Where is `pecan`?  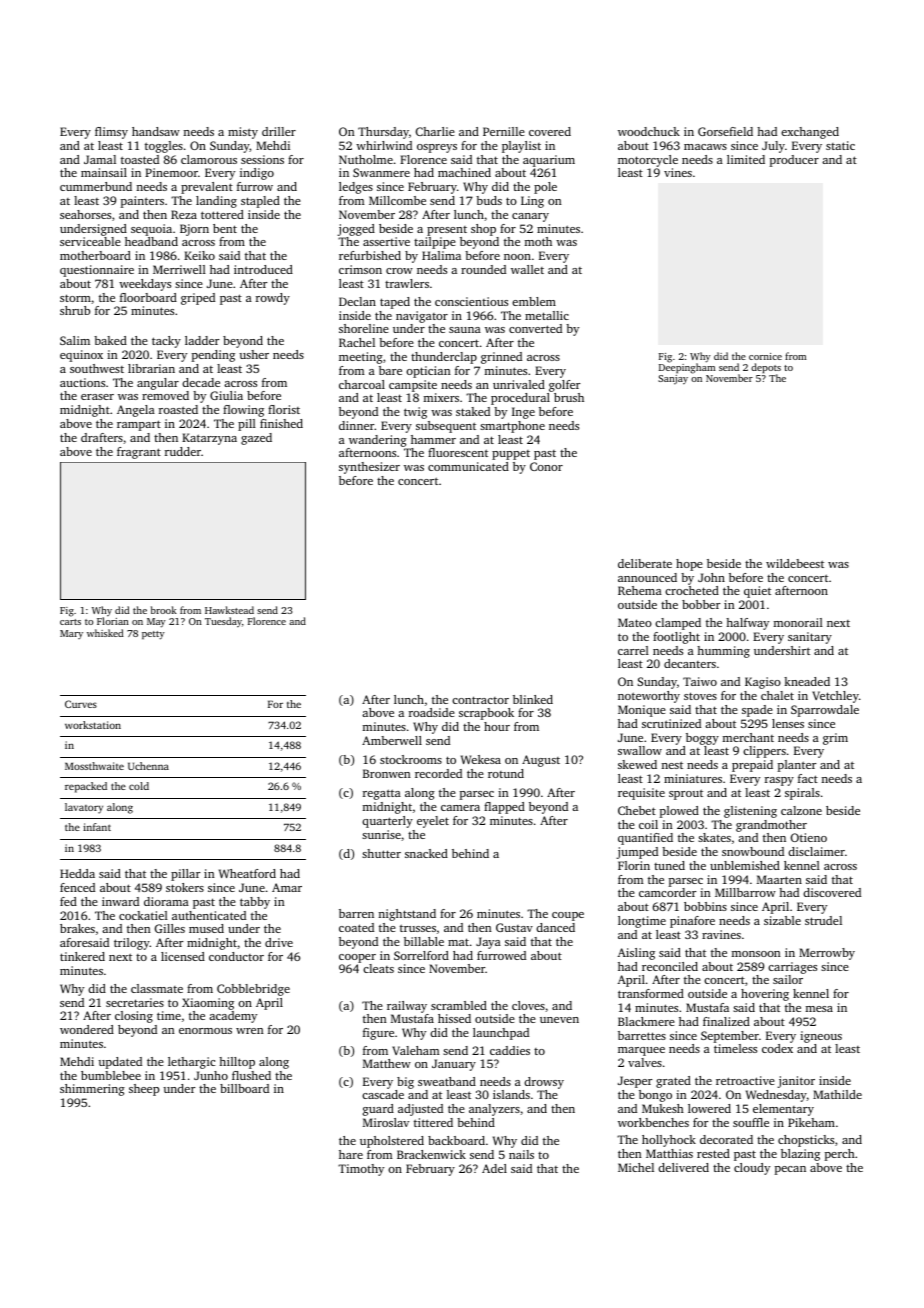
pecan is located at coordinates (790, 1170).
